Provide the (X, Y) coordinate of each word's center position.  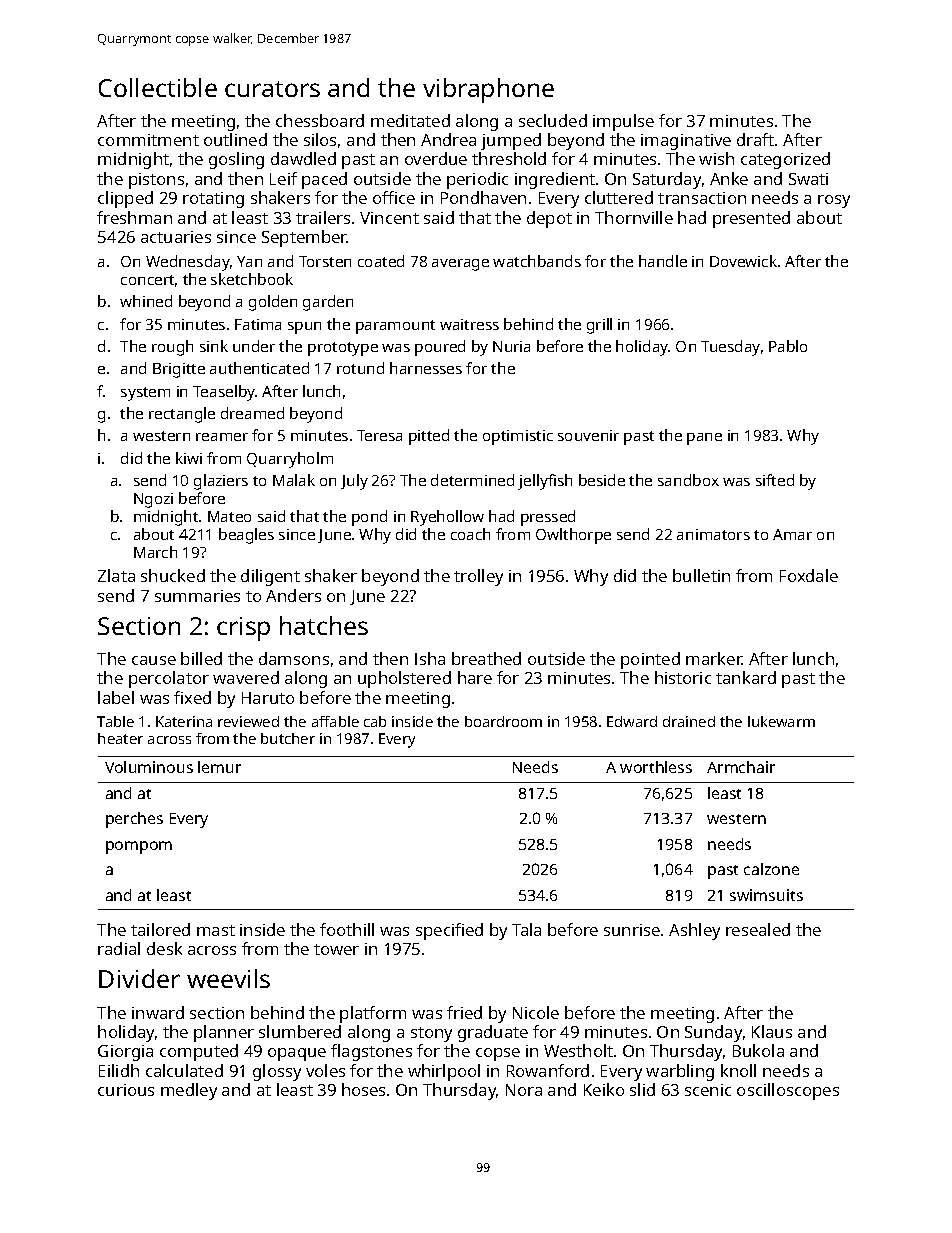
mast (216, 930)
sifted (775, 480)
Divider (139, 978)
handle (663, 261)
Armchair (741, 767)
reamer (222, 437)
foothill (347, 929)
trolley (478, 577)
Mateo (229, 516)
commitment (148, 140)
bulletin (701, 575)
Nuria (511, 346)
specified (449, 931)
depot (549, 219)
